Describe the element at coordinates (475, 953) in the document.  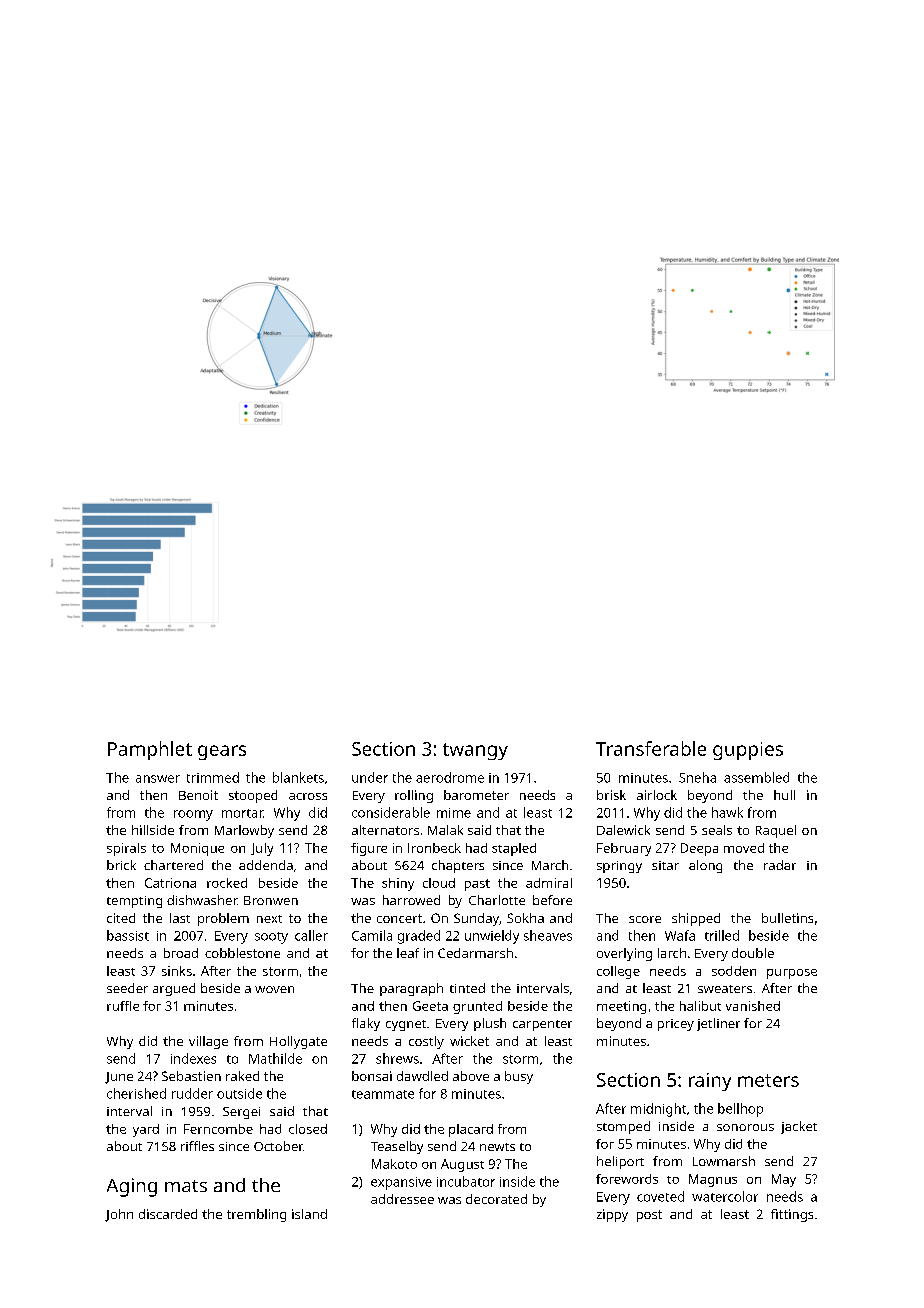
I see `Cedarmarsh` at that location.
